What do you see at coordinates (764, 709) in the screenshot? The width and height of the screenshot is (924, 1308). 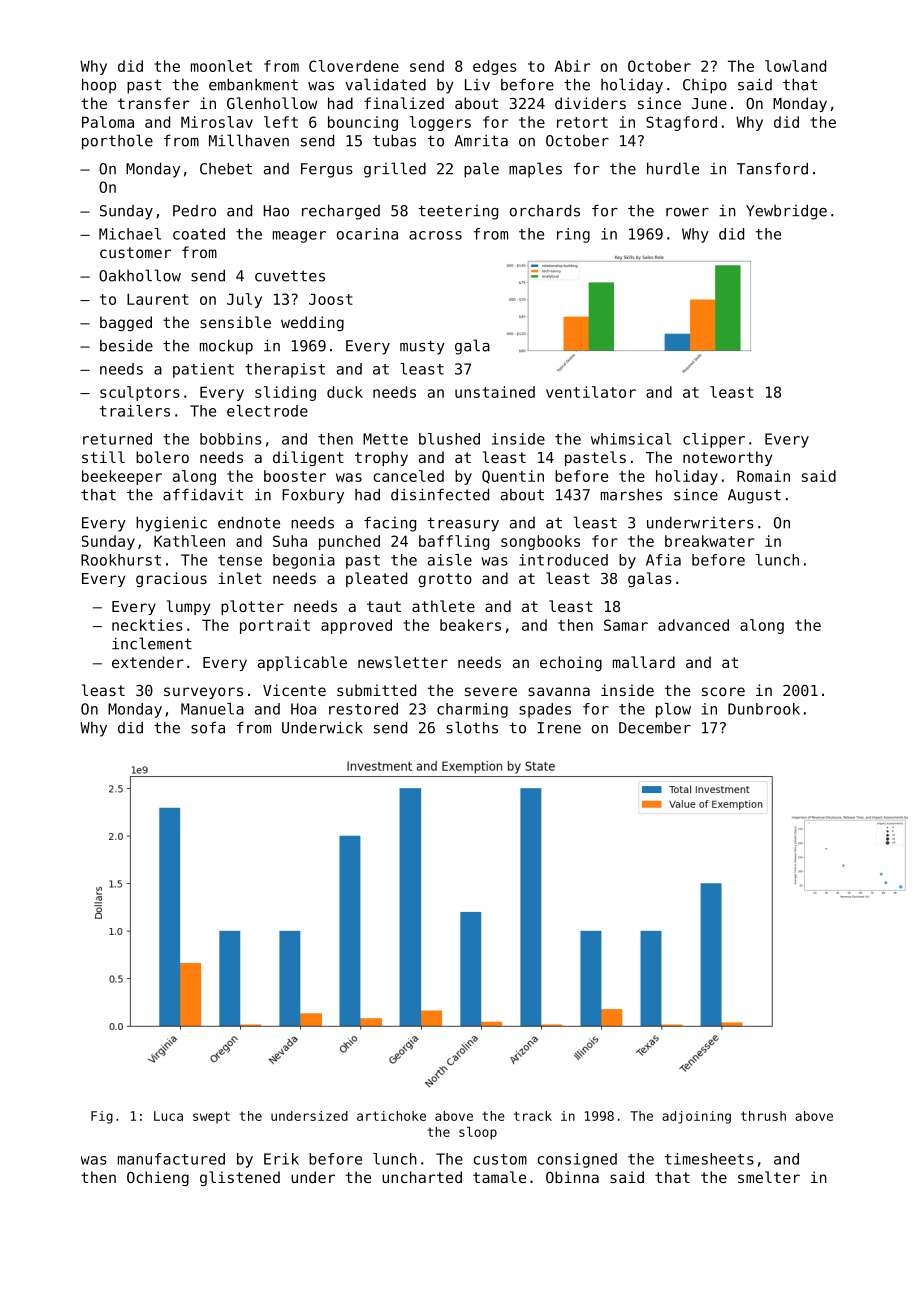 I see `Dunbrook` at bounding box center [764, 709].
